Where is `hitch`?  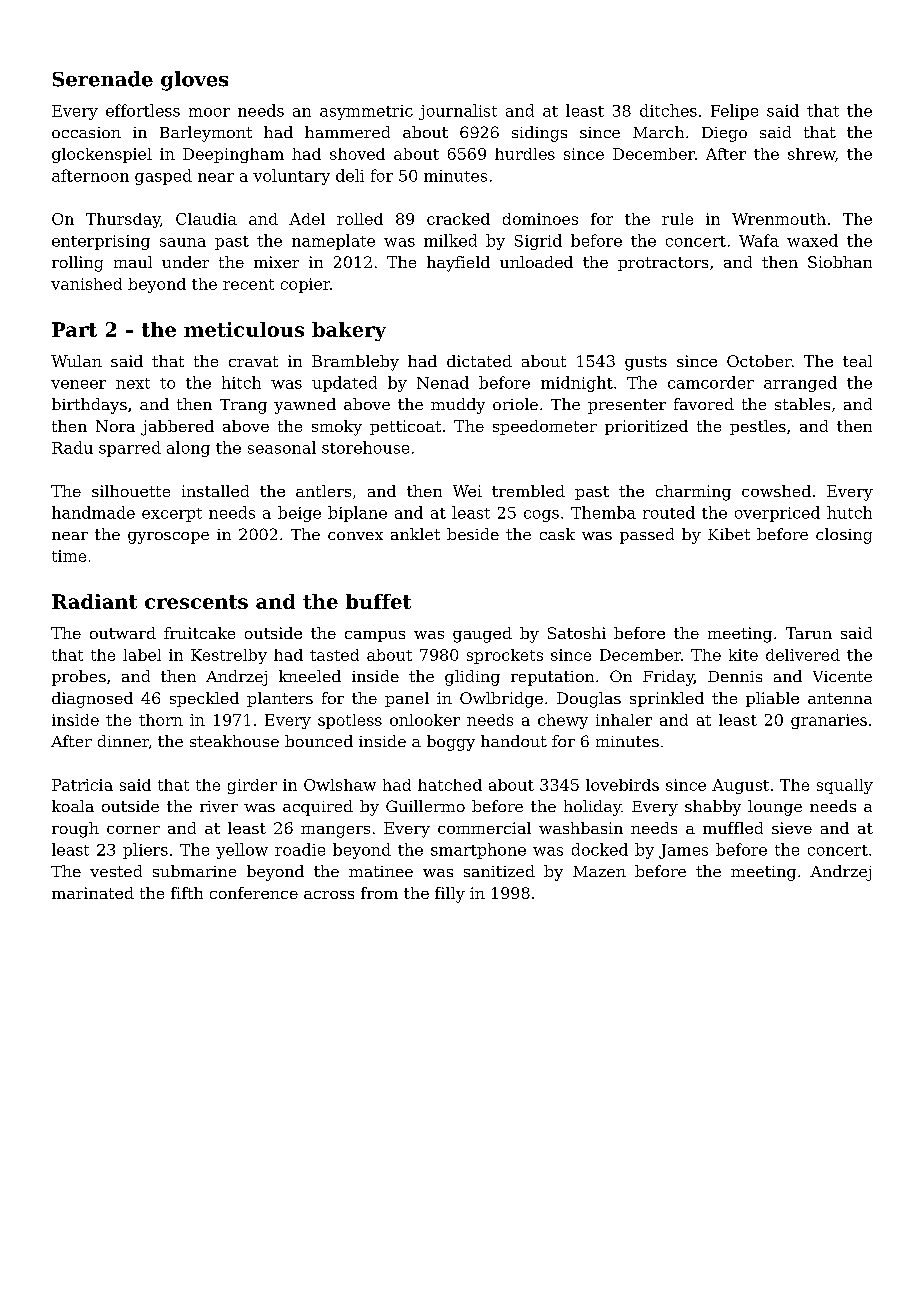
hitch is located at coordinates (241, 382).
